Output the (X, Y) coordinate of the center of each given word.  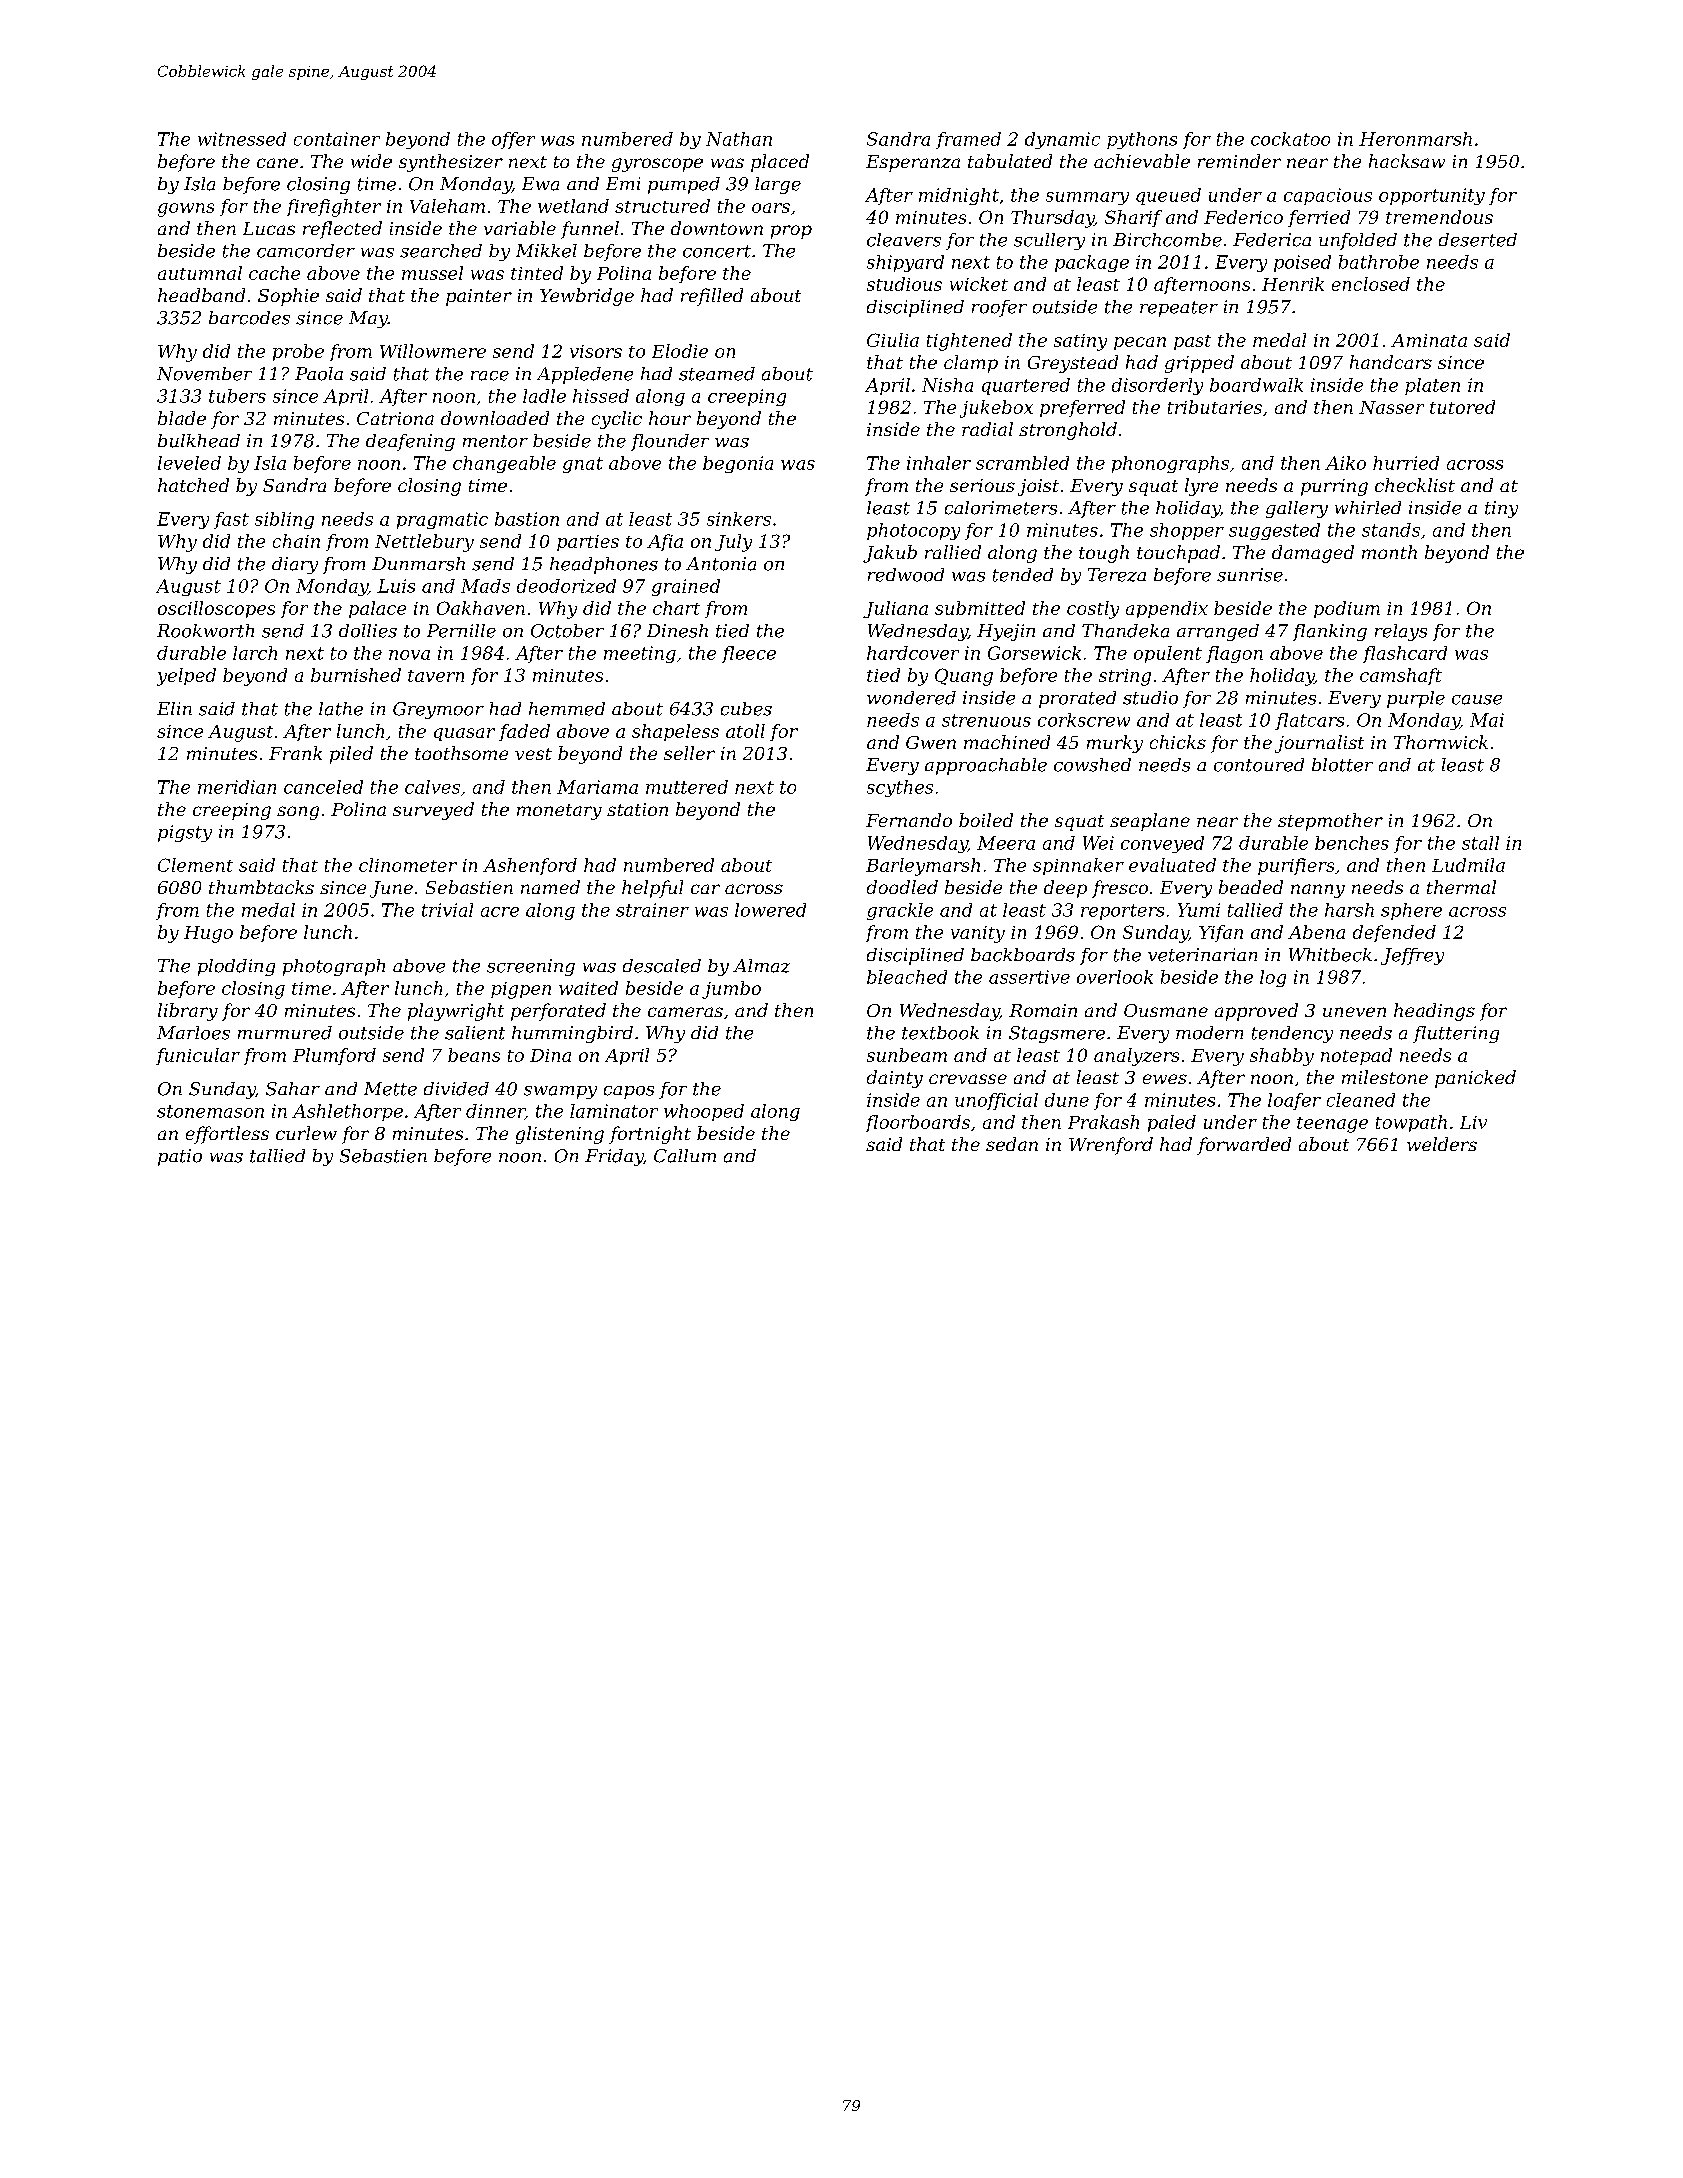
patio (180, 1157)
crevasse (968, 1079)
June (391, 889)
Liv (1473, 1122)
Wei (1098, 843)
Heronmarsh (1415, 139)
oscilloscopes (216, 609)
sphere (1411, 911)
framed (968, 140)
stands (1391, 530)
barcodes (249, 318)
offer (513, 140)
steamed (717, 374)
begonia (738, 464)
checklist (1415, 485)
